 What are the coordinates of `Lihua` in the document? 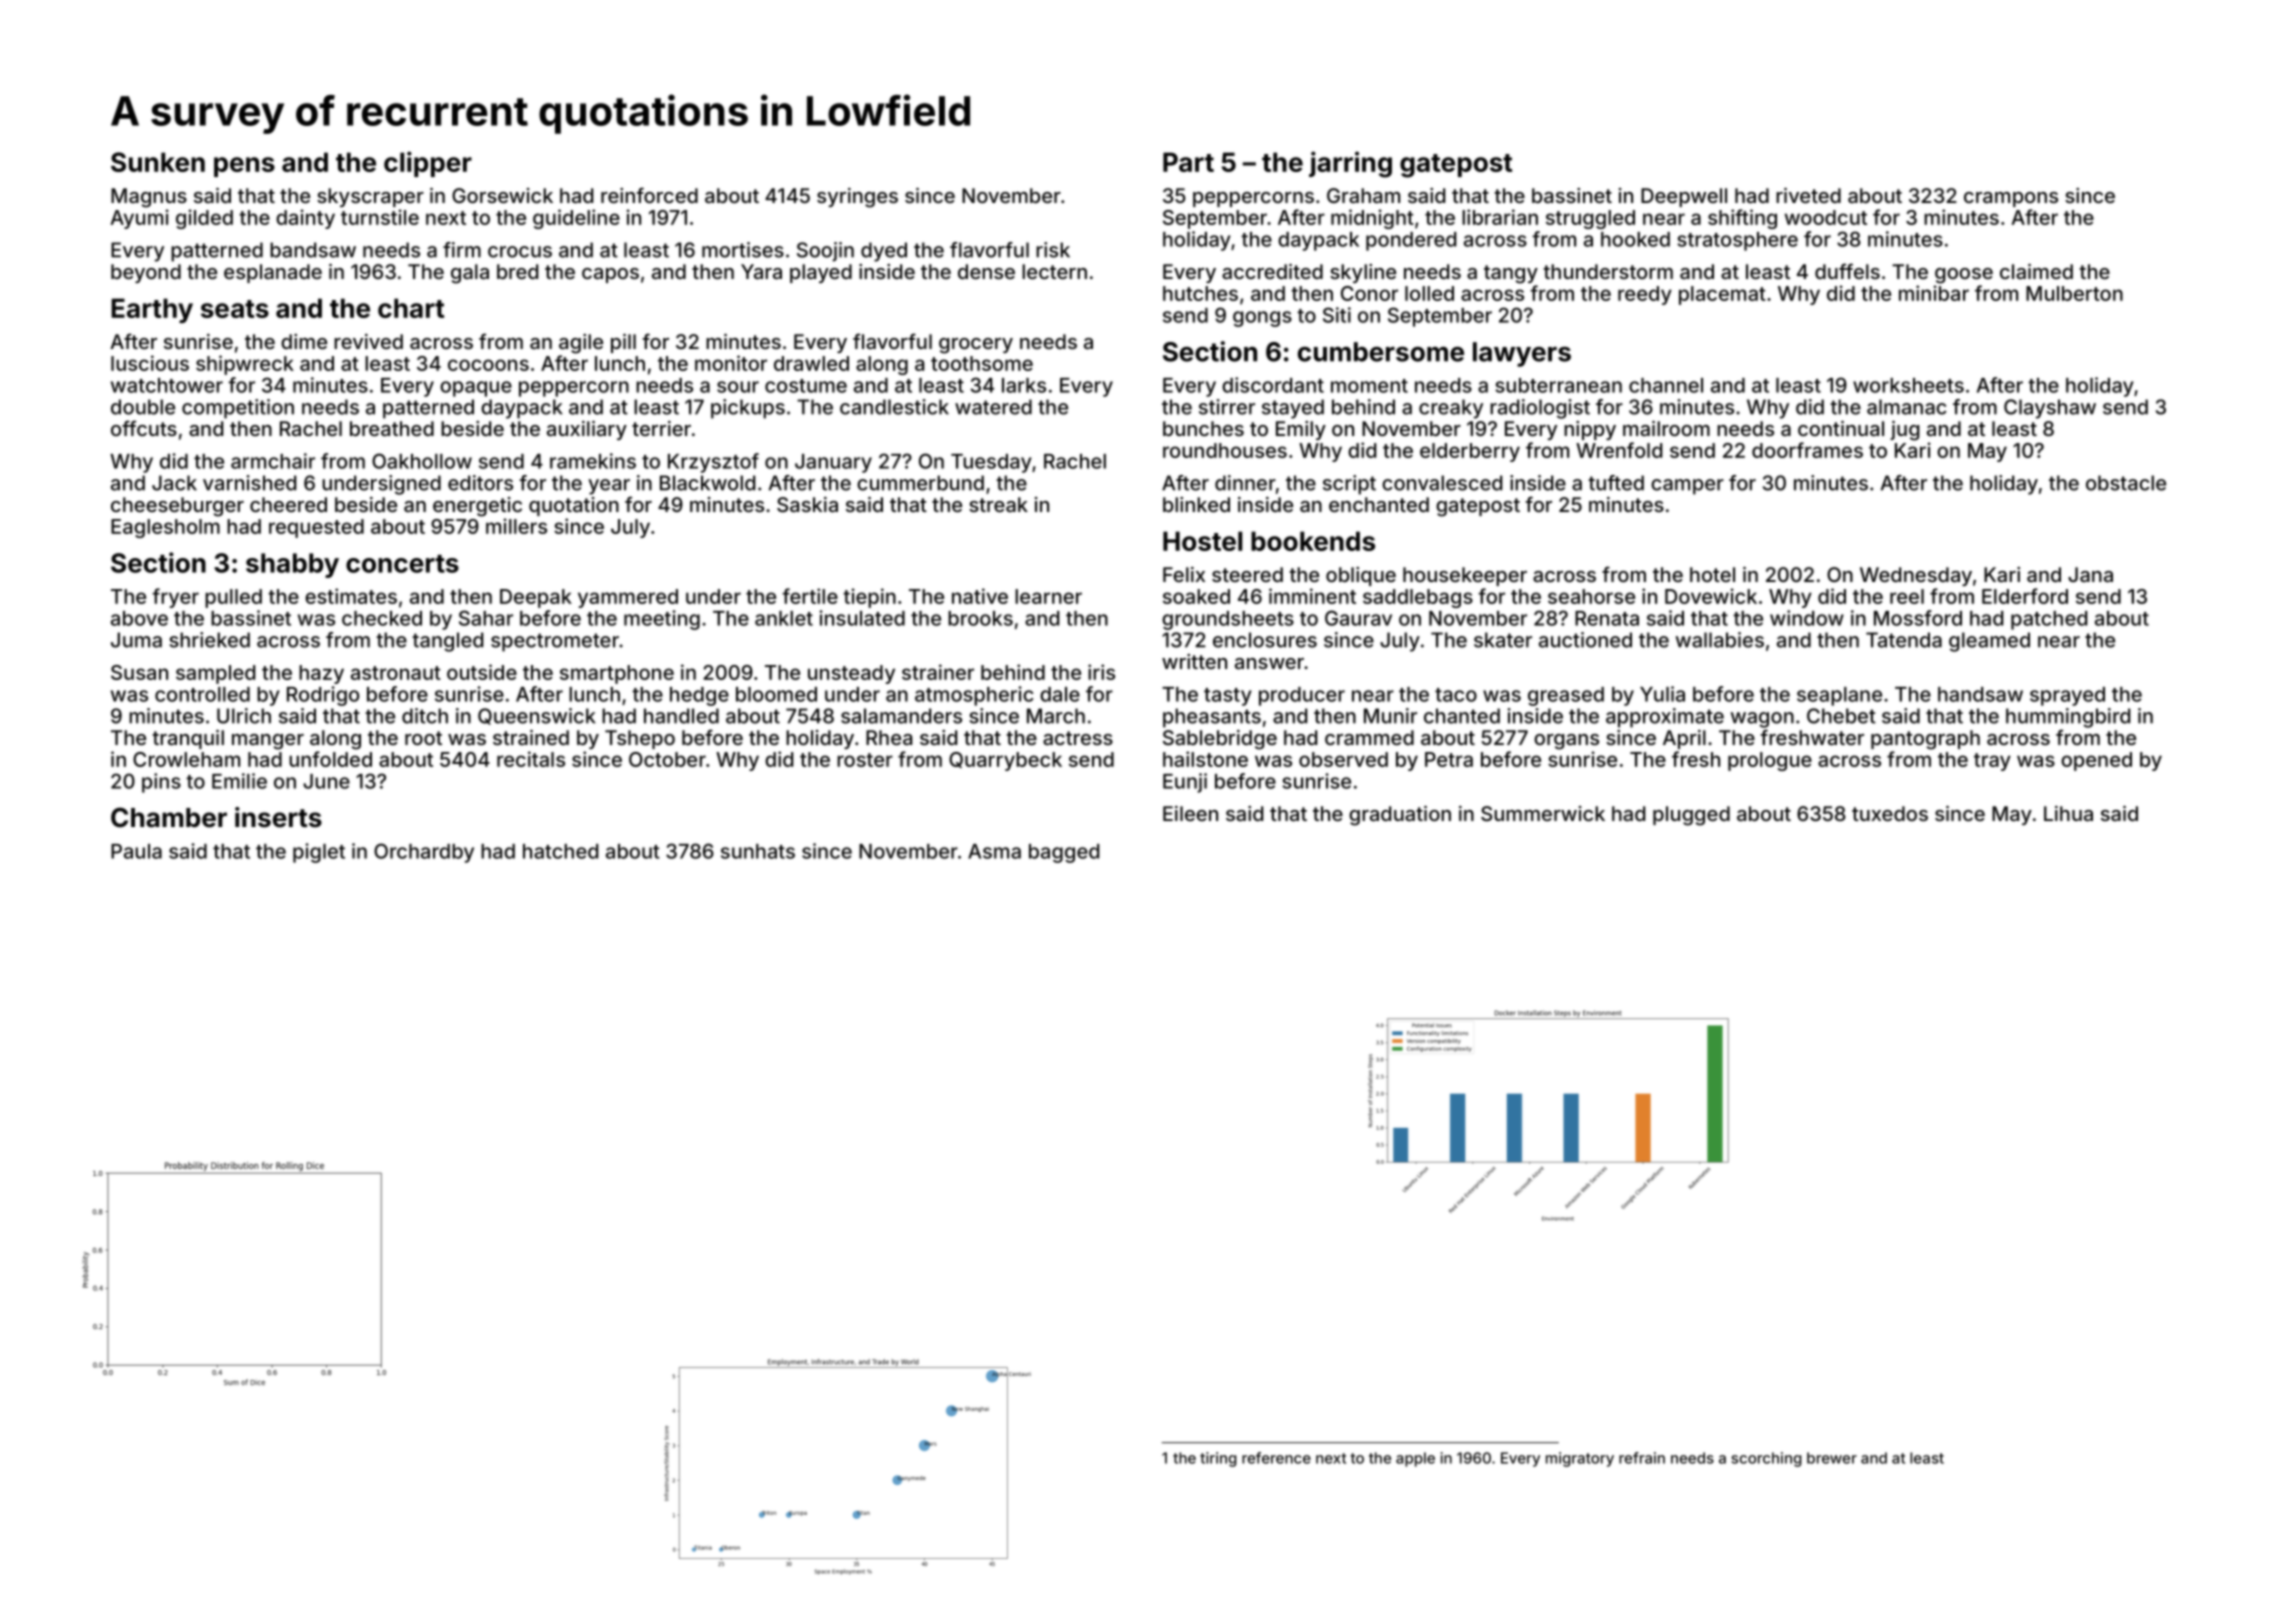 It's located at (2068, 813).
